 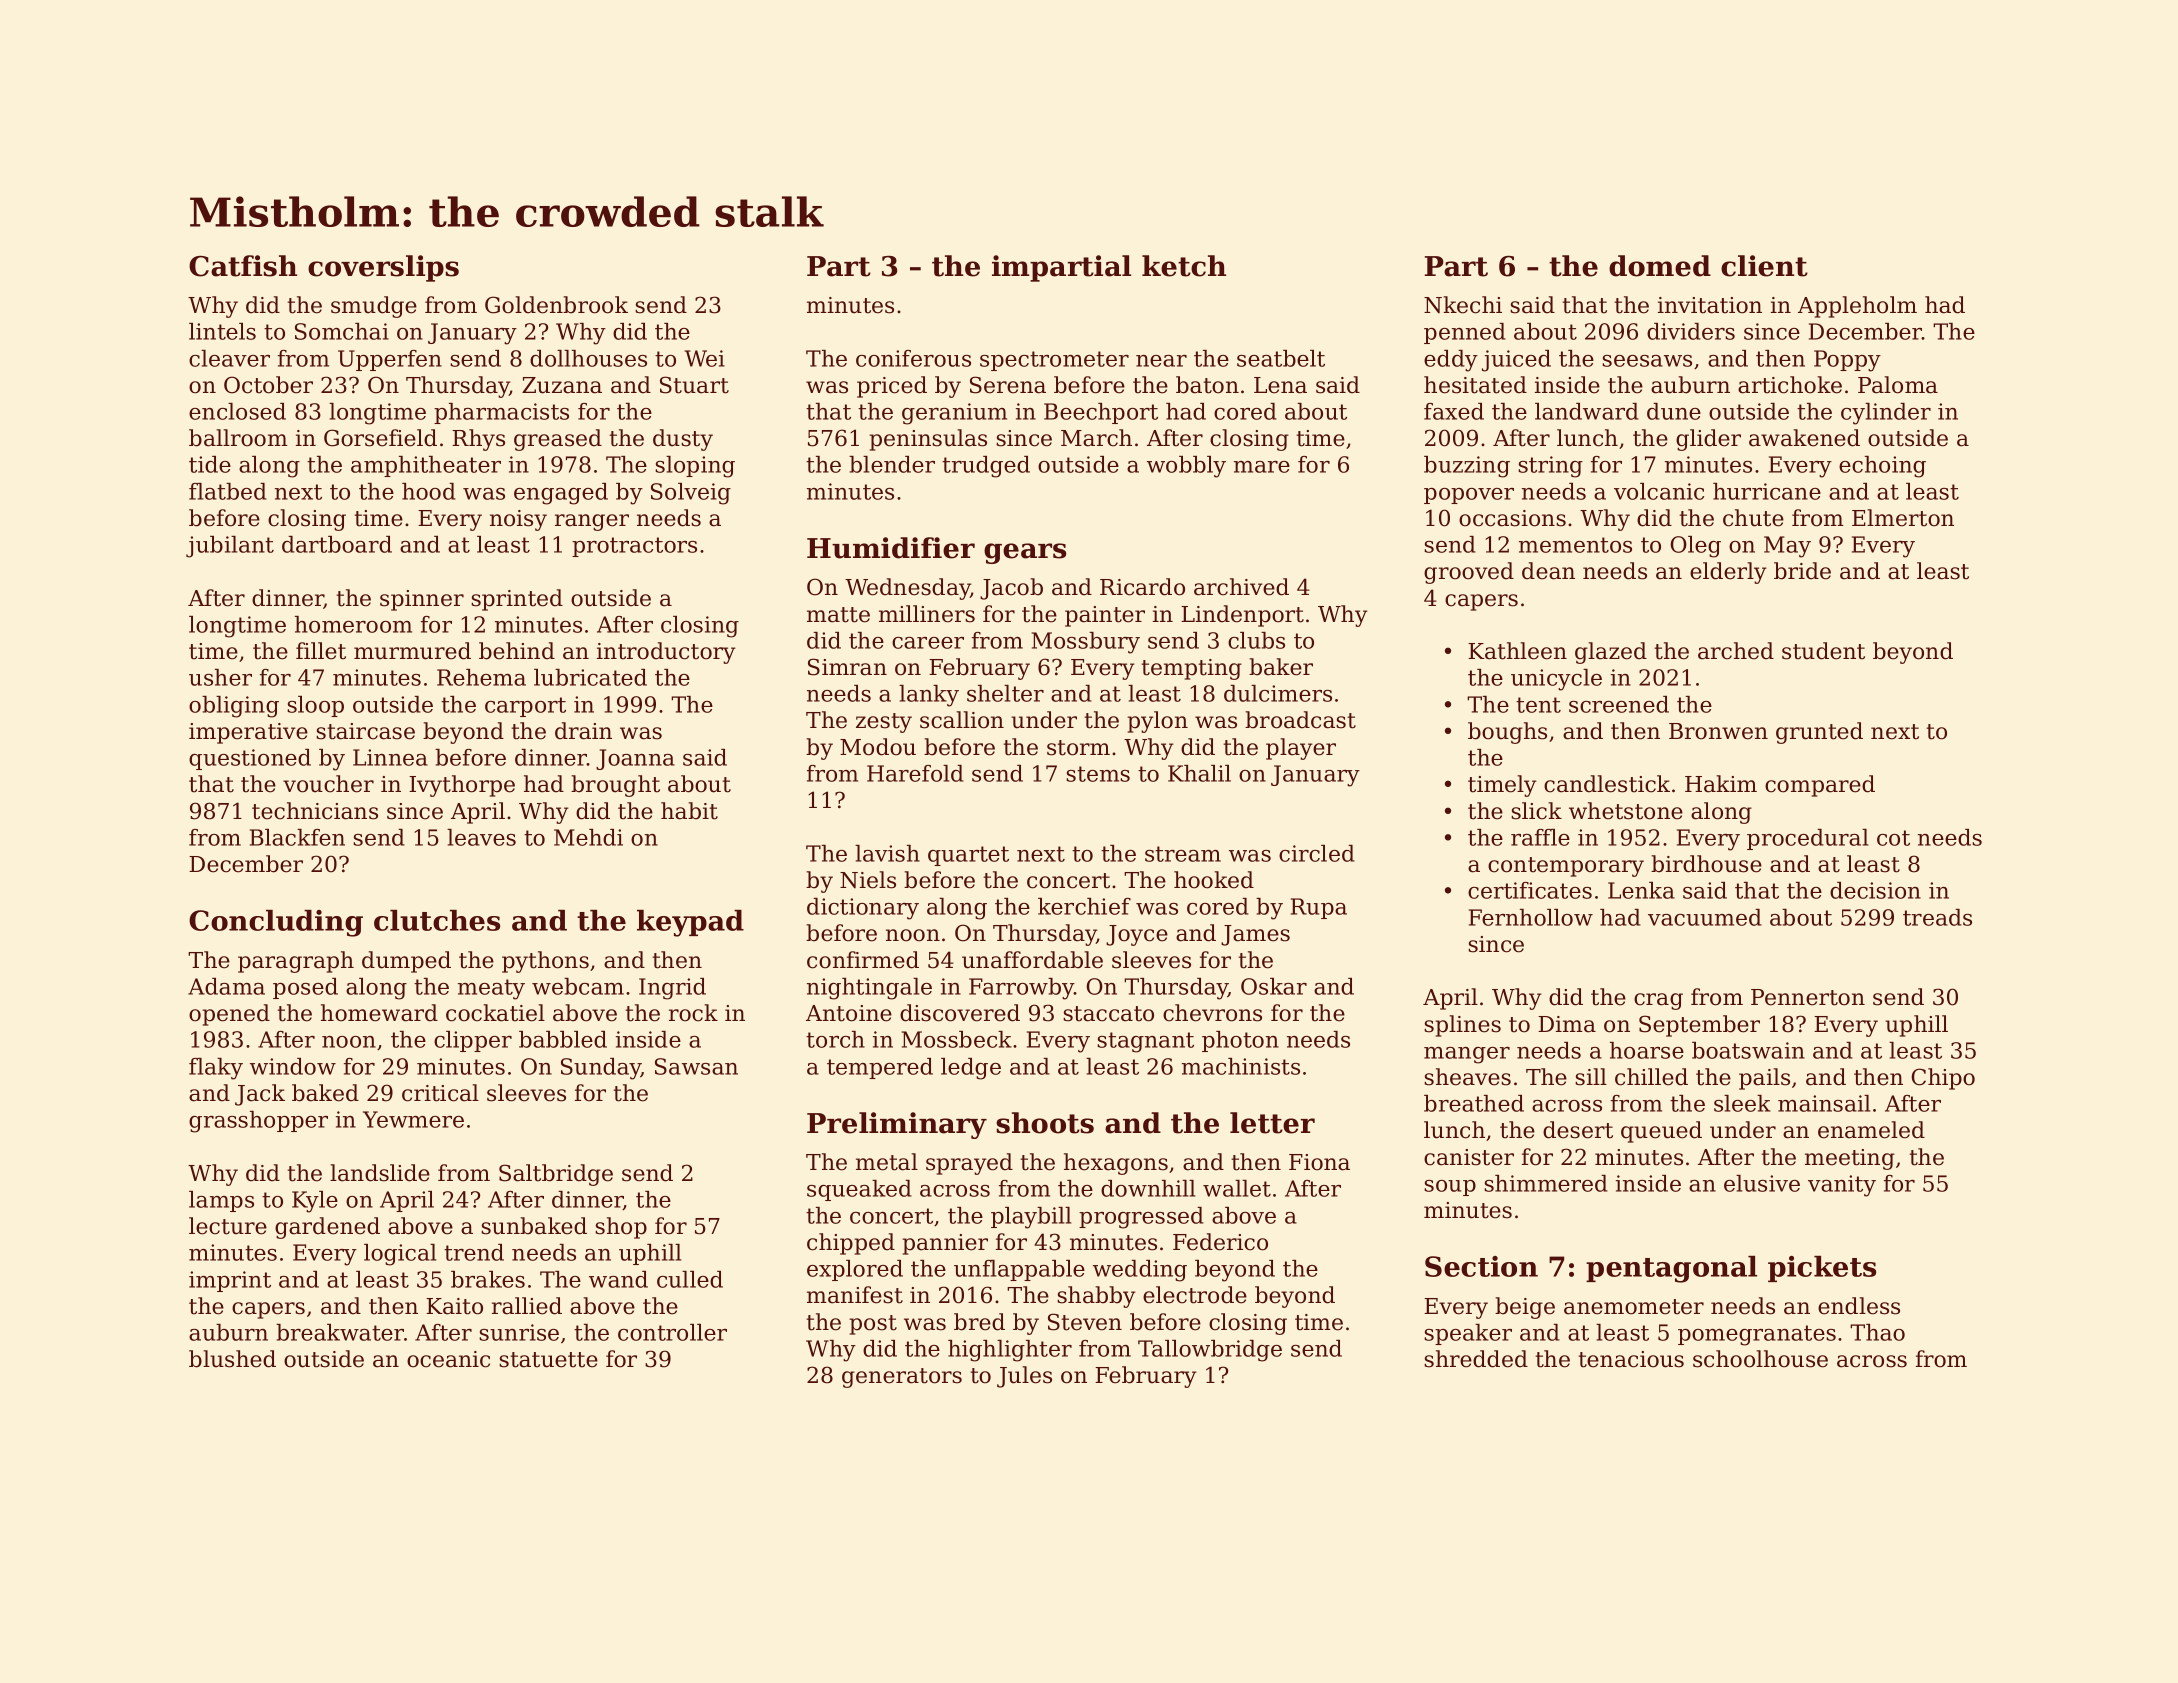 I want to click on opened, so click(x=229, y=1015).
